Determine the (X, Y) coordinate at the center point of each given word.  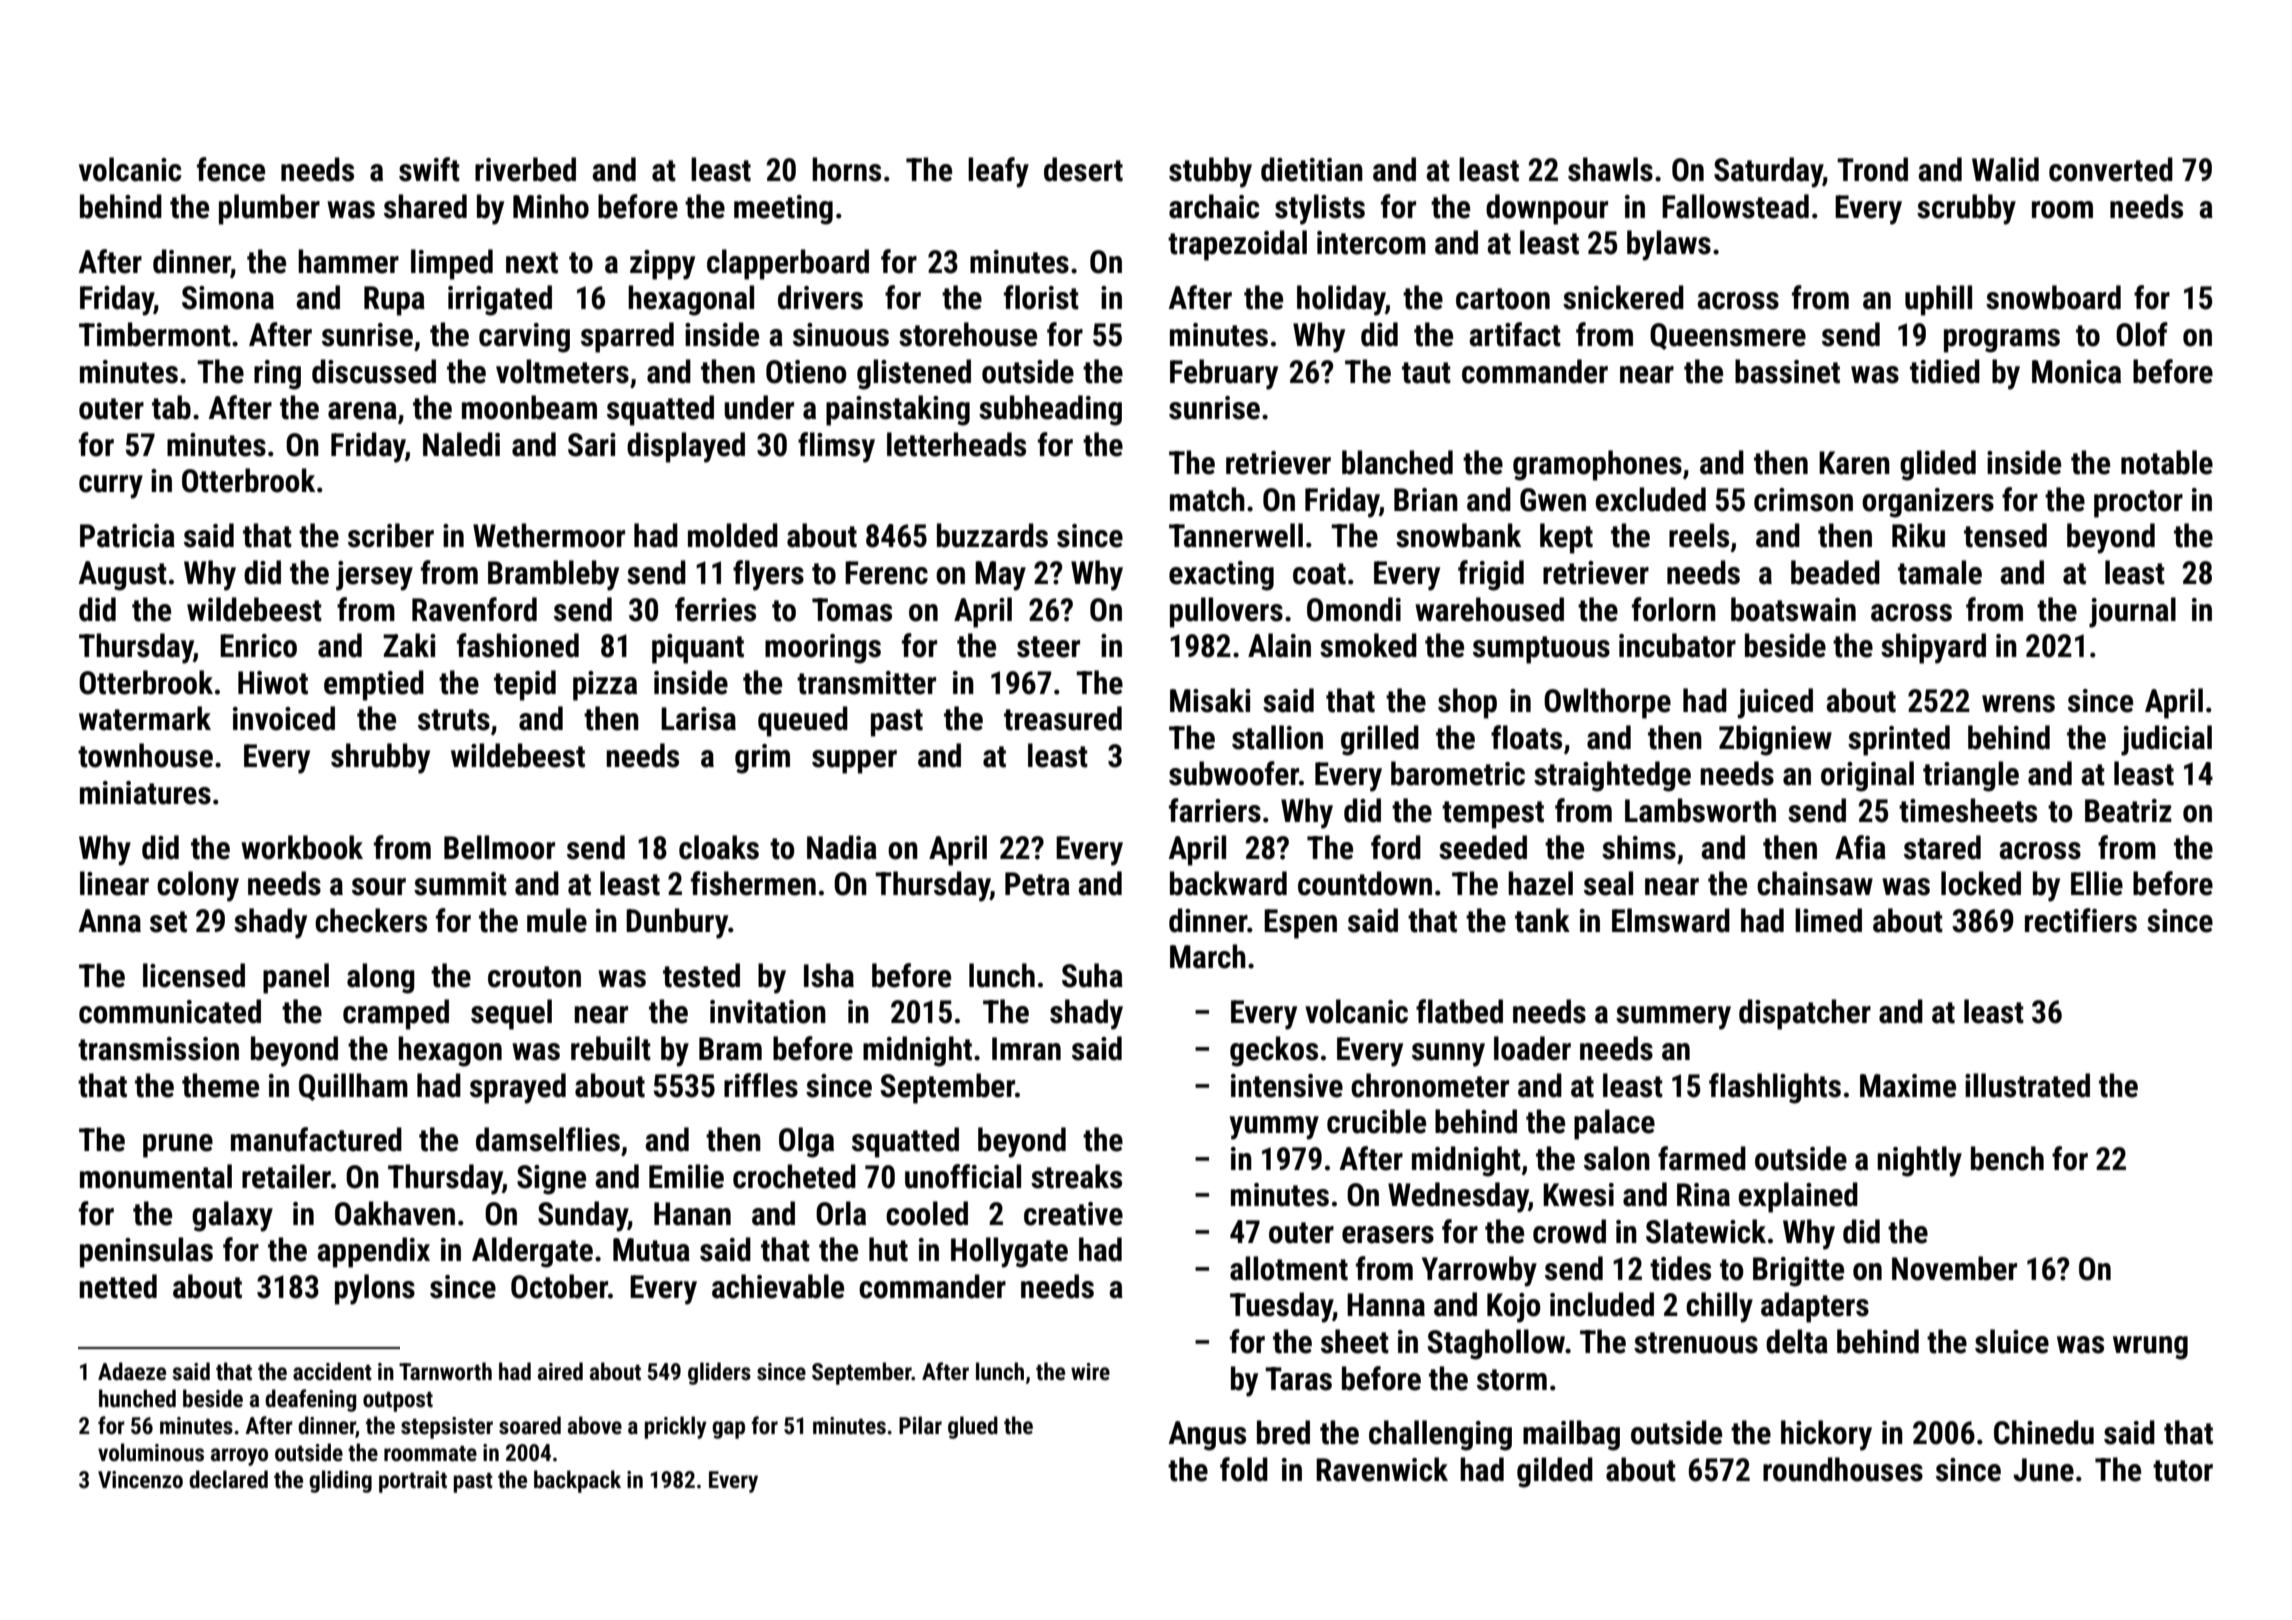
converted (2111, 169)
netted (118, 1286)
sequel (511, 1014)
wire (1090, 1372)
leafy (998, 172)
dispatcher (1805, 1014)
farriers (1215, 810)
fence (231, 169)
